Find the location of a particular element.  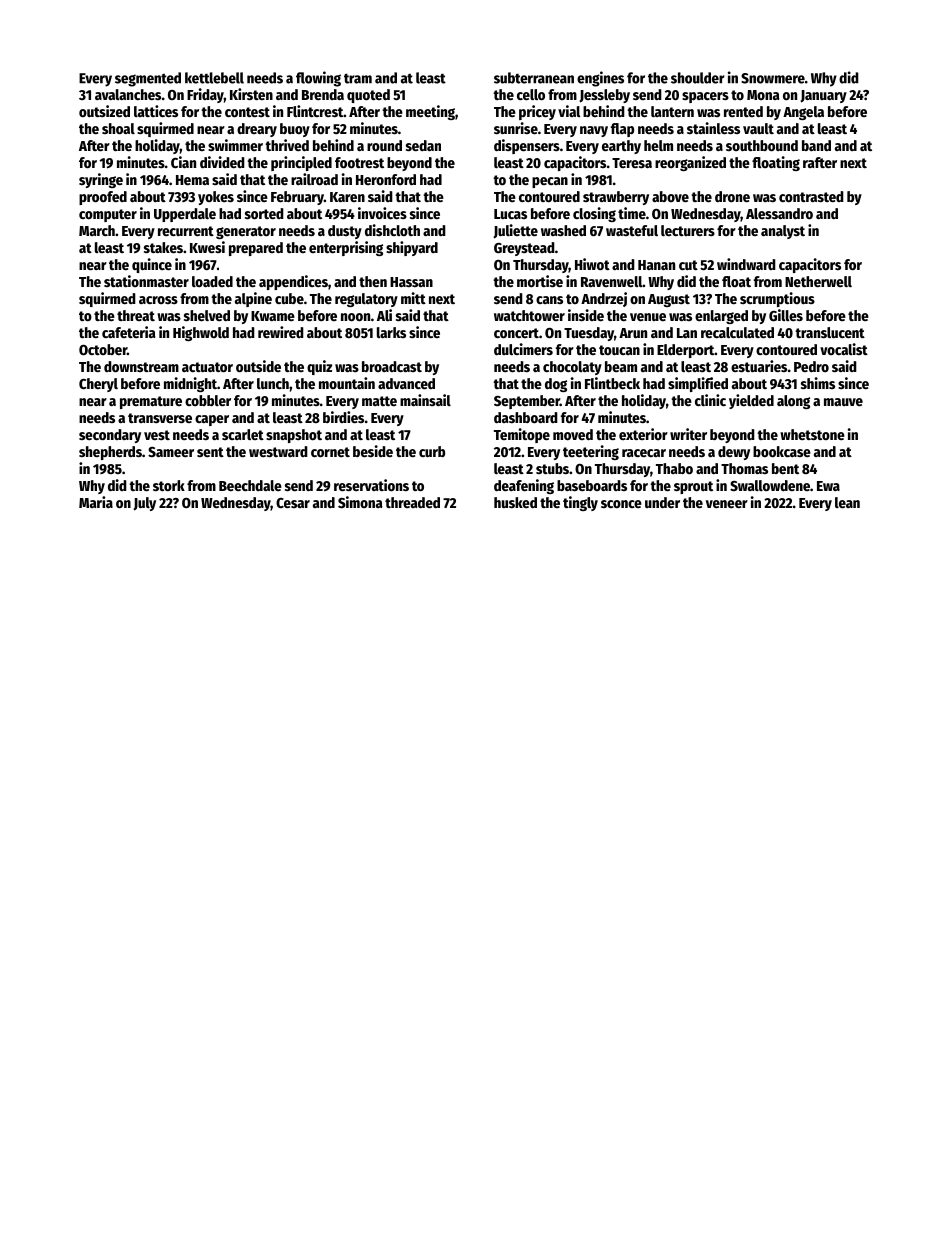

whetstone is located at coordinates (812, 434).
